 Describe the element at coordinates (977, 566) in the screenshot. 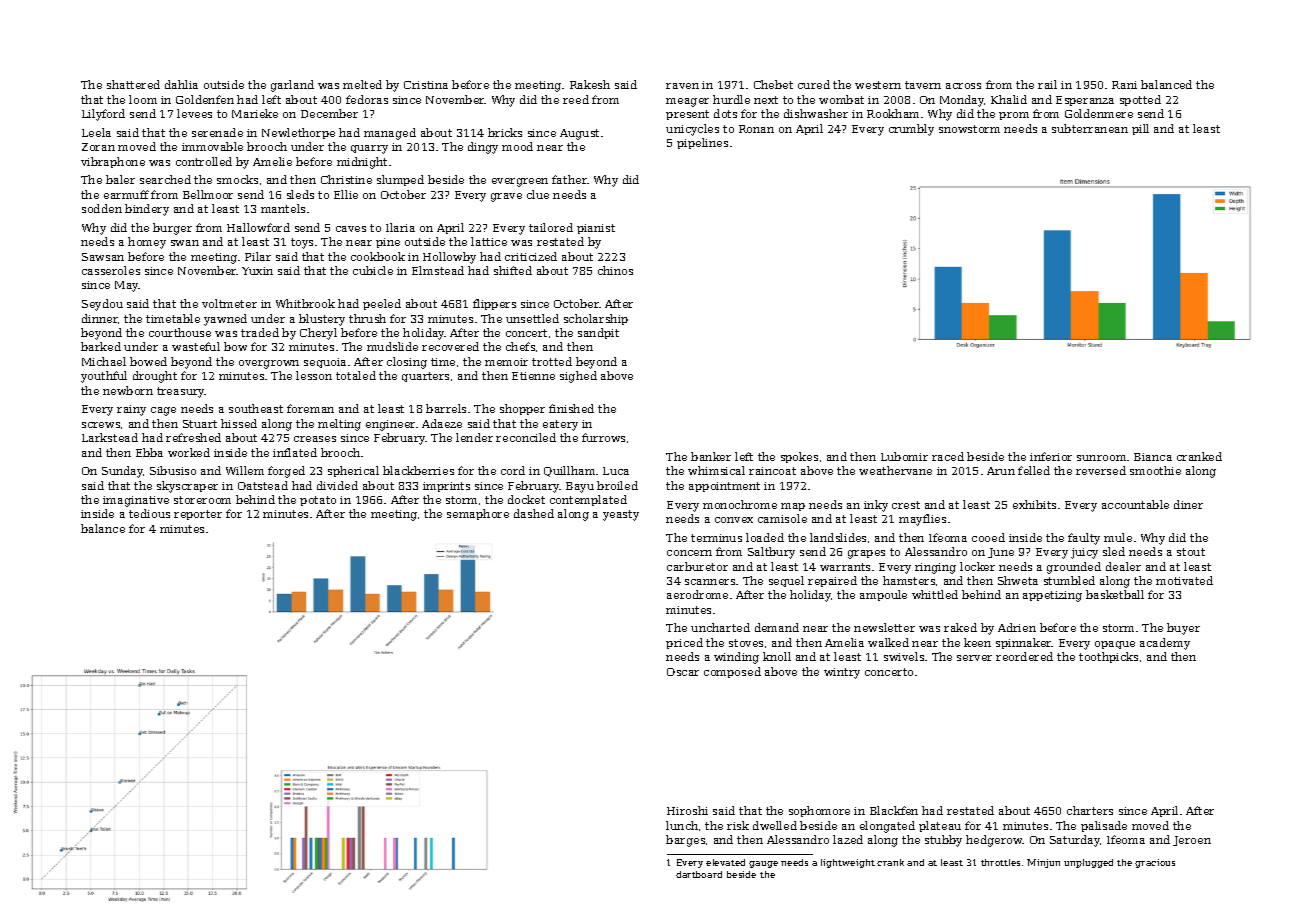

I see `locker` at that location.
